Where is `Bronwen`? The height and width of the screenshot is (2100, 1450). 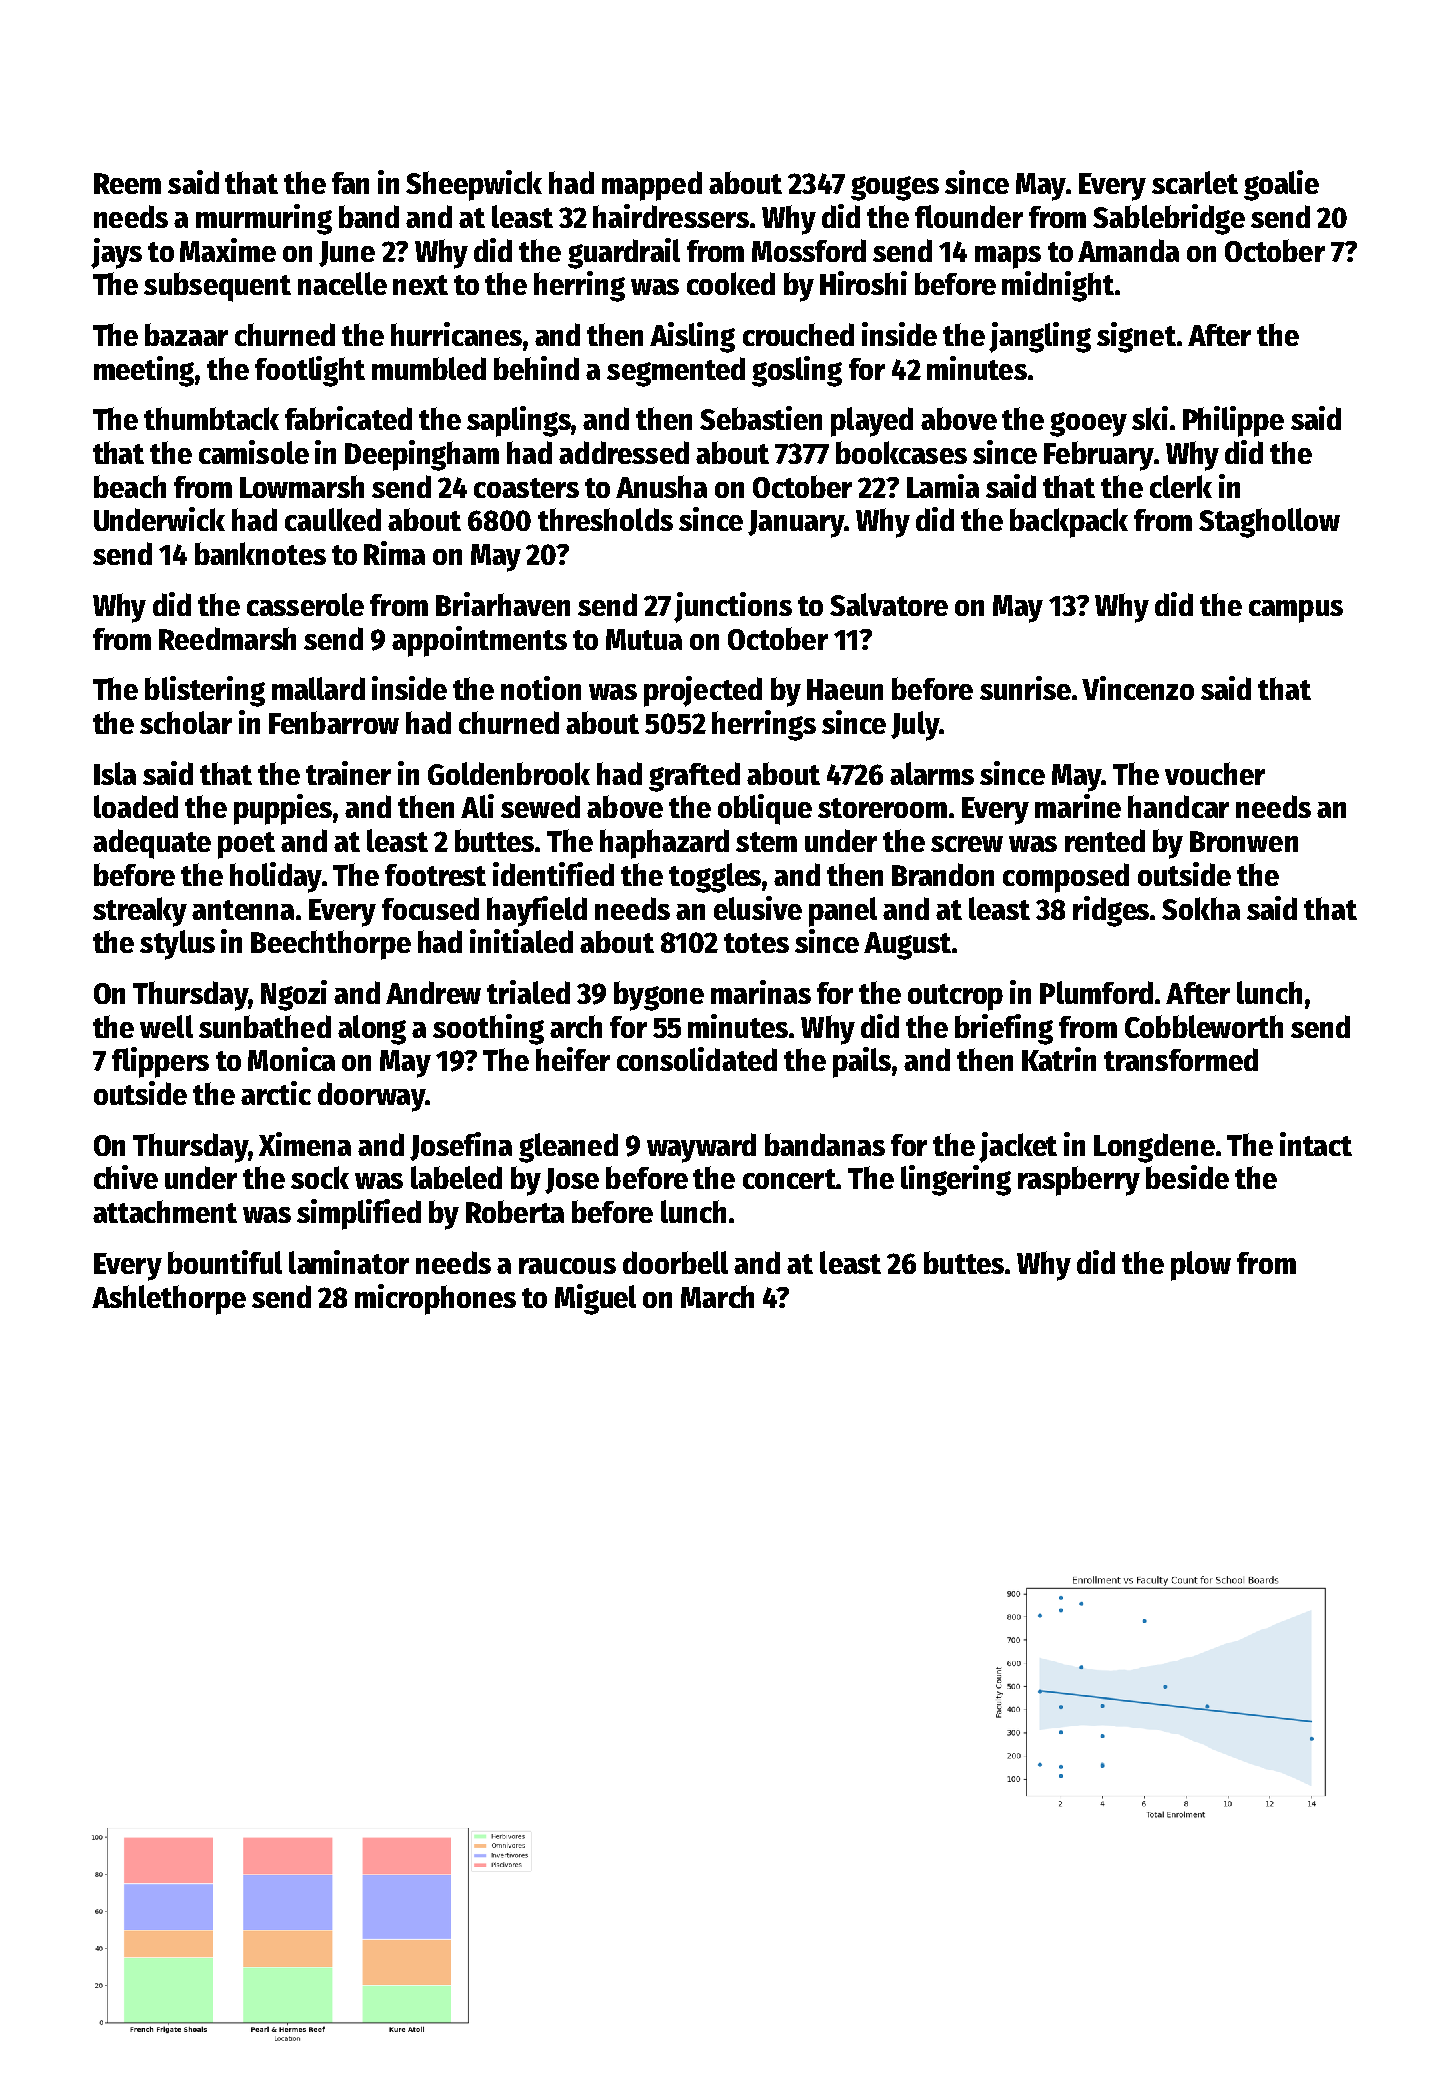 Bronwen is located at coordinates (1244, 841).
